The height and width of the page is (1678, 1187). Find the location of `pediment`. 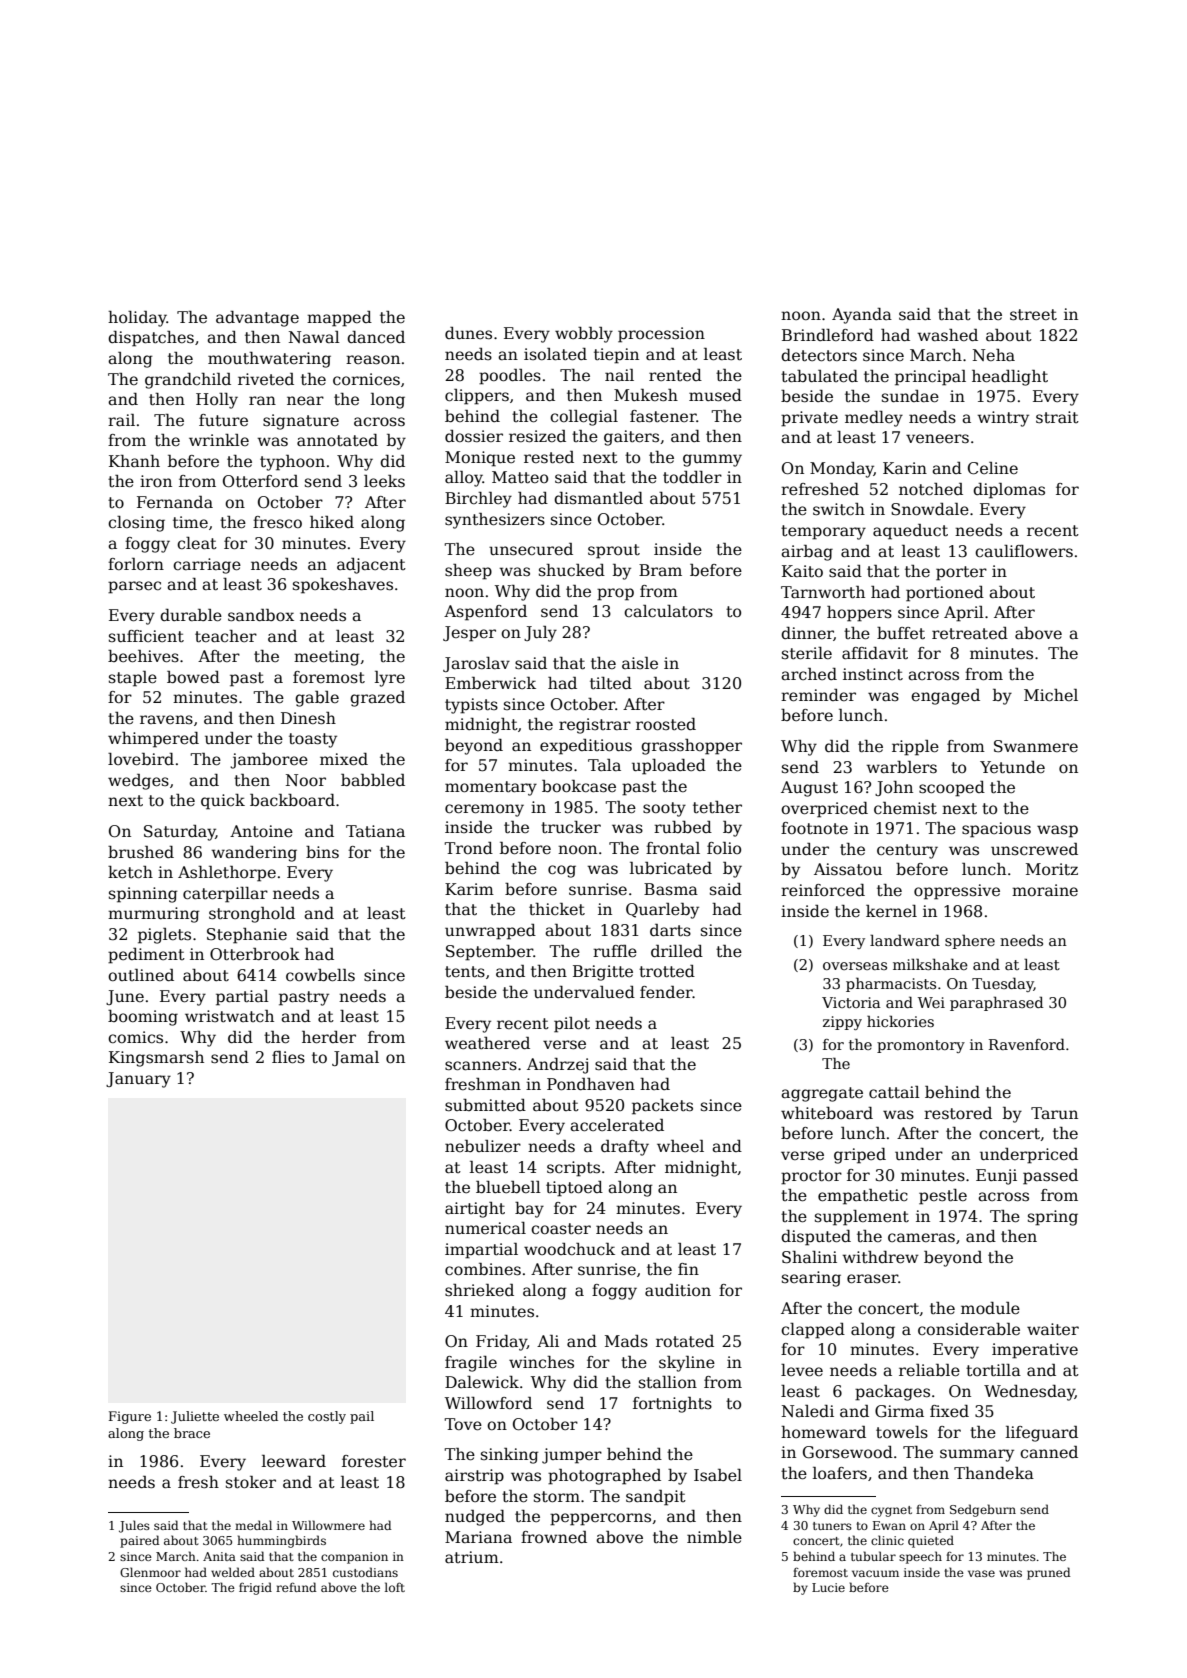

pediment is located at coordinates (146, 956).
